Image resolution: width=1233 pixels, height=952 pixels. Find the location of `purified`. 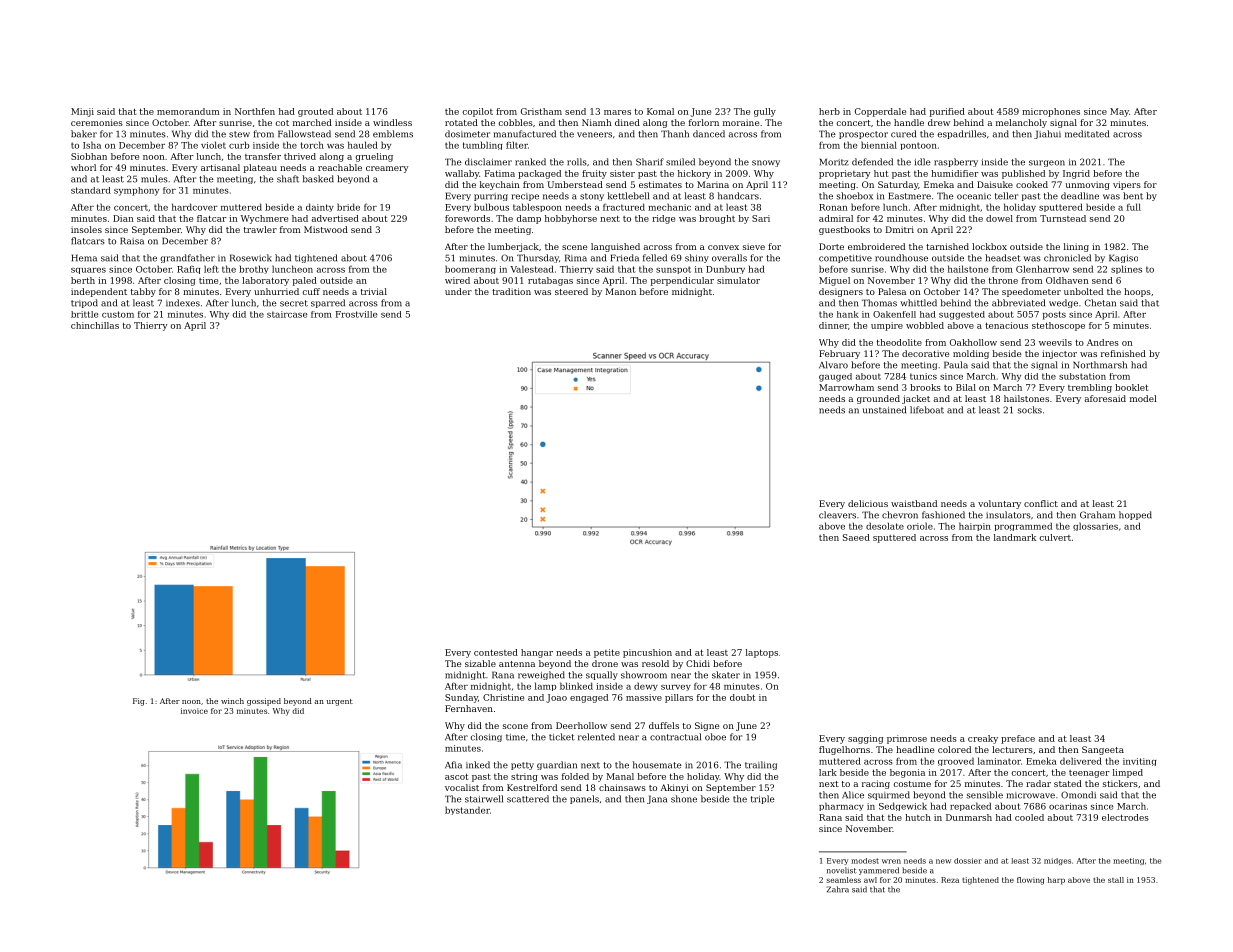

purified is located at coordinates (947, 112).
